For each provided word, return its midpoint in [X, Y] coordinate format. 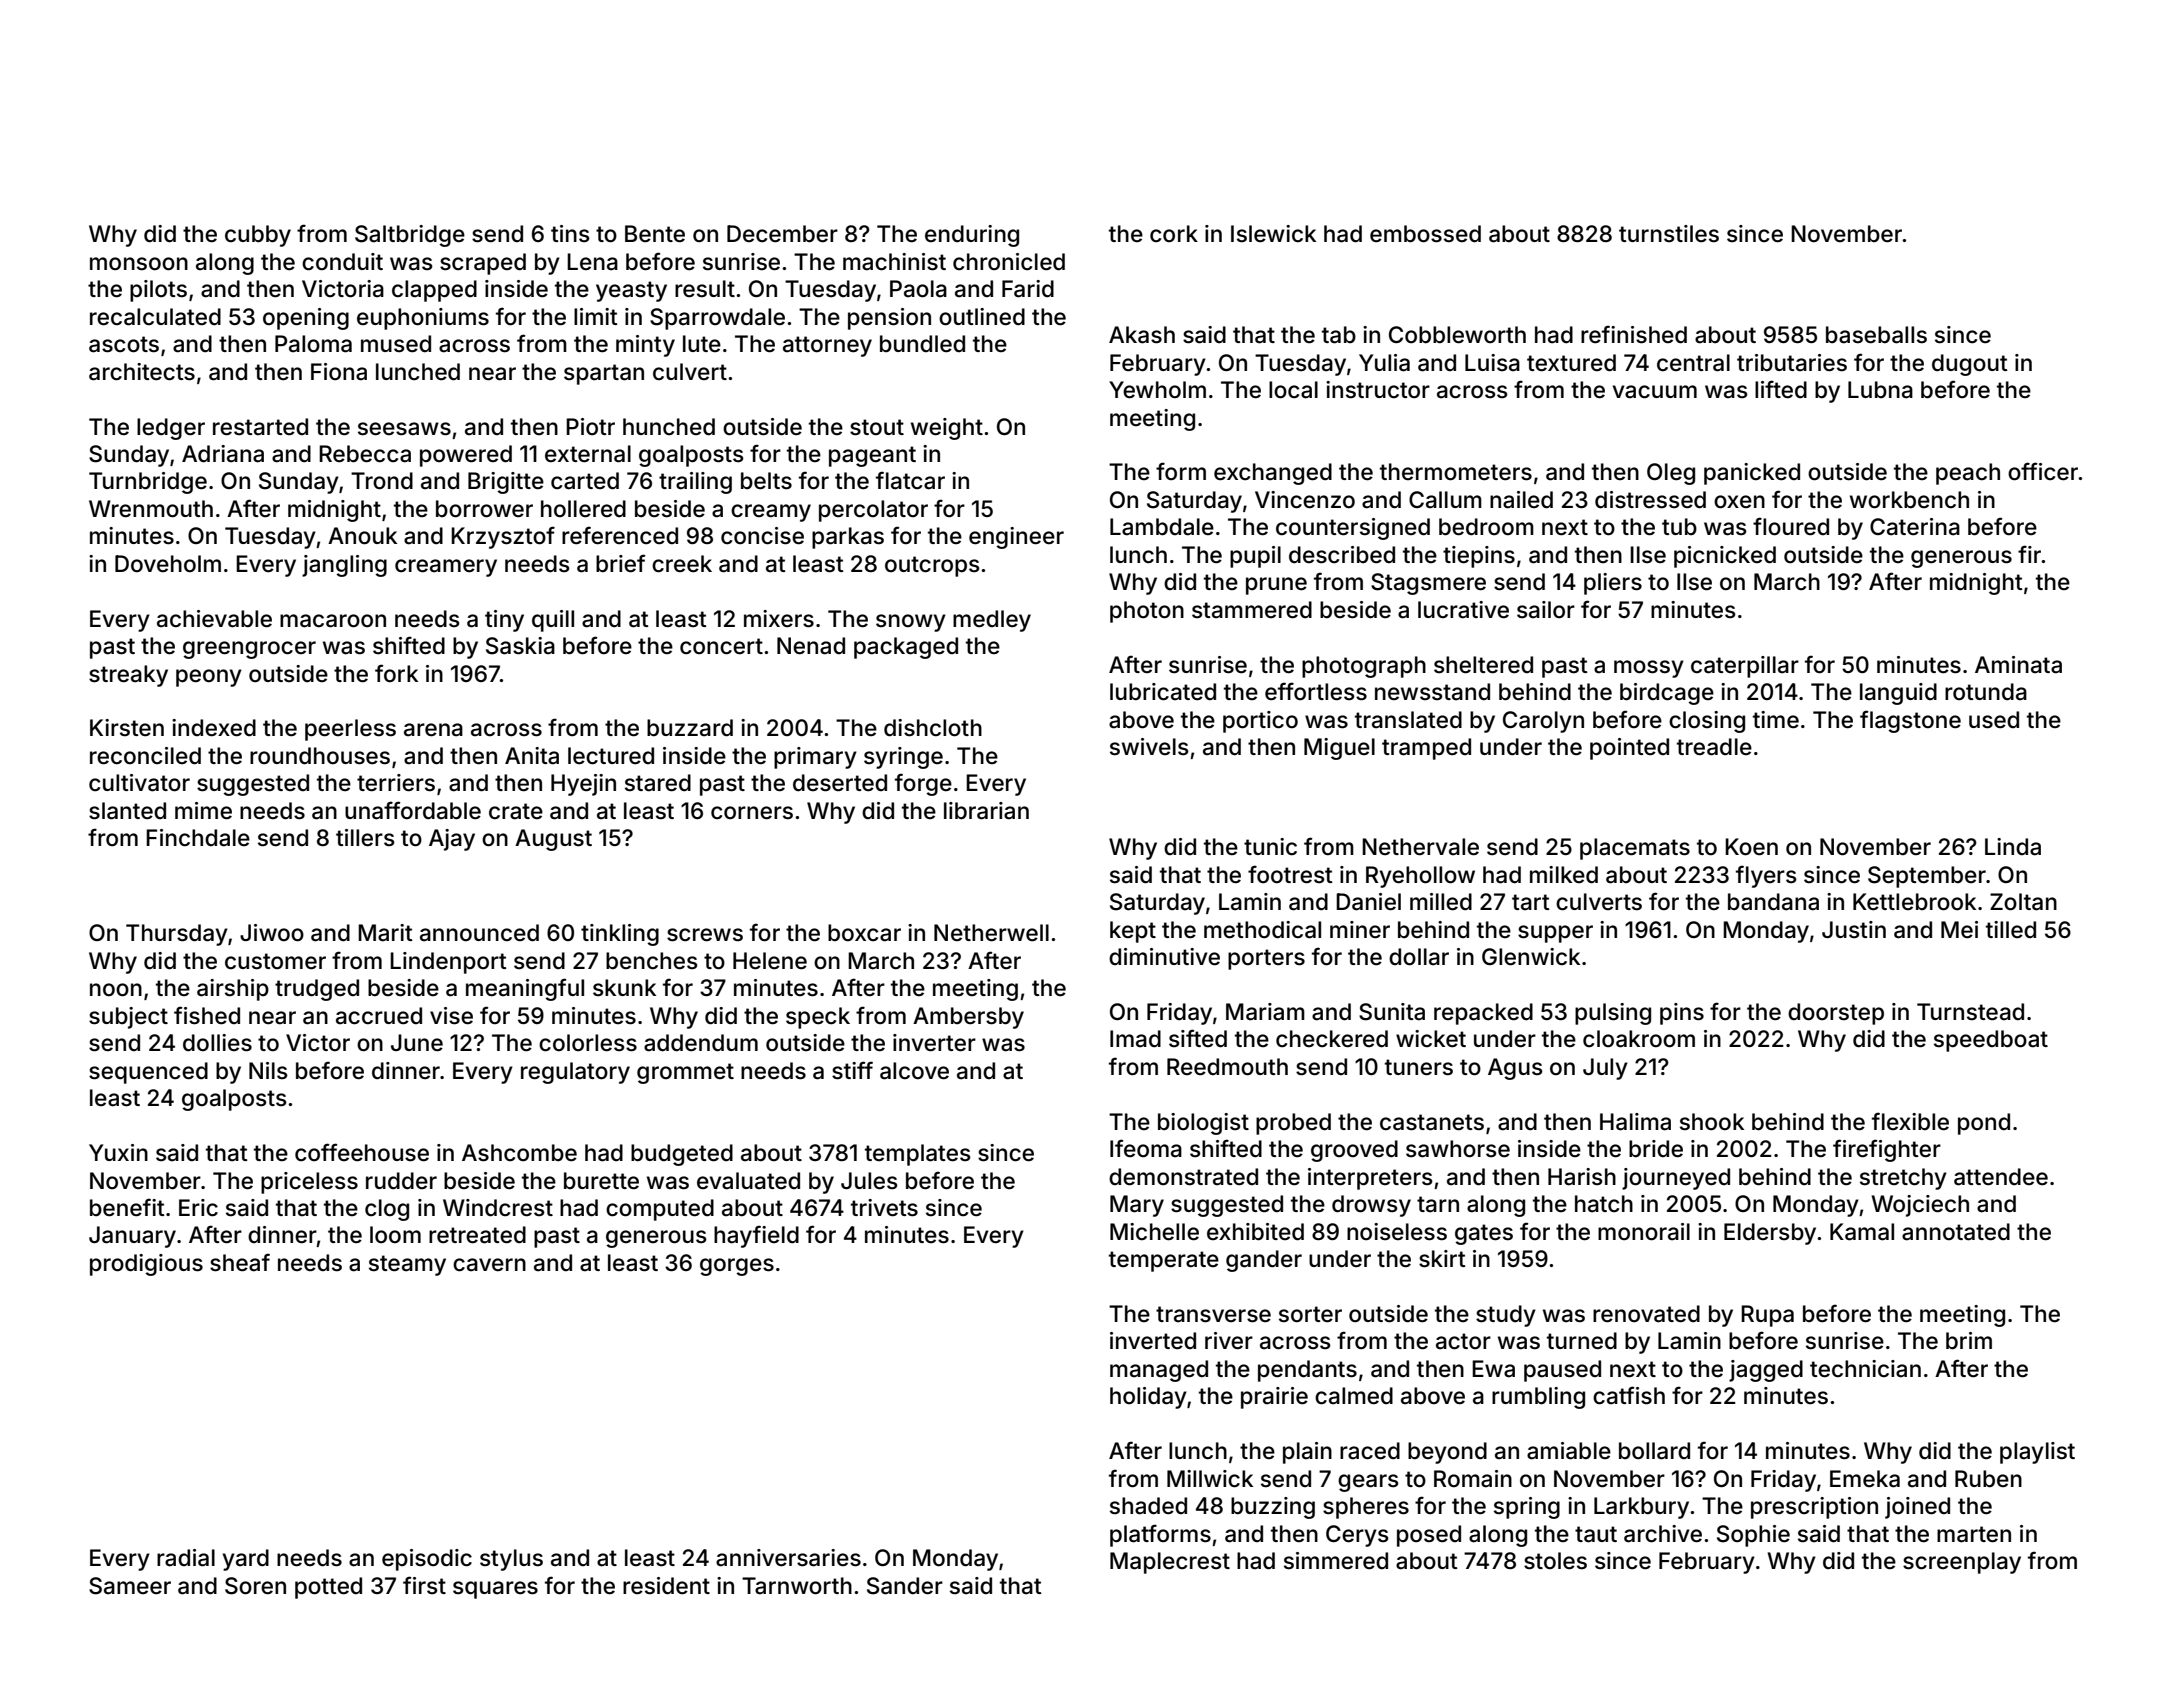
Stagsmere [1428, 584]
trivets [884, 1208]
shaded [1148, 1506]
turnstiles [1669, 234]
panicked [1752, 474]
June [417, 1043]
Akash [1142, 335]
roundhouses [320, 756]
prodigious [146, 1265]
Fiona [339, 372]
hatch [1604, 1204]
